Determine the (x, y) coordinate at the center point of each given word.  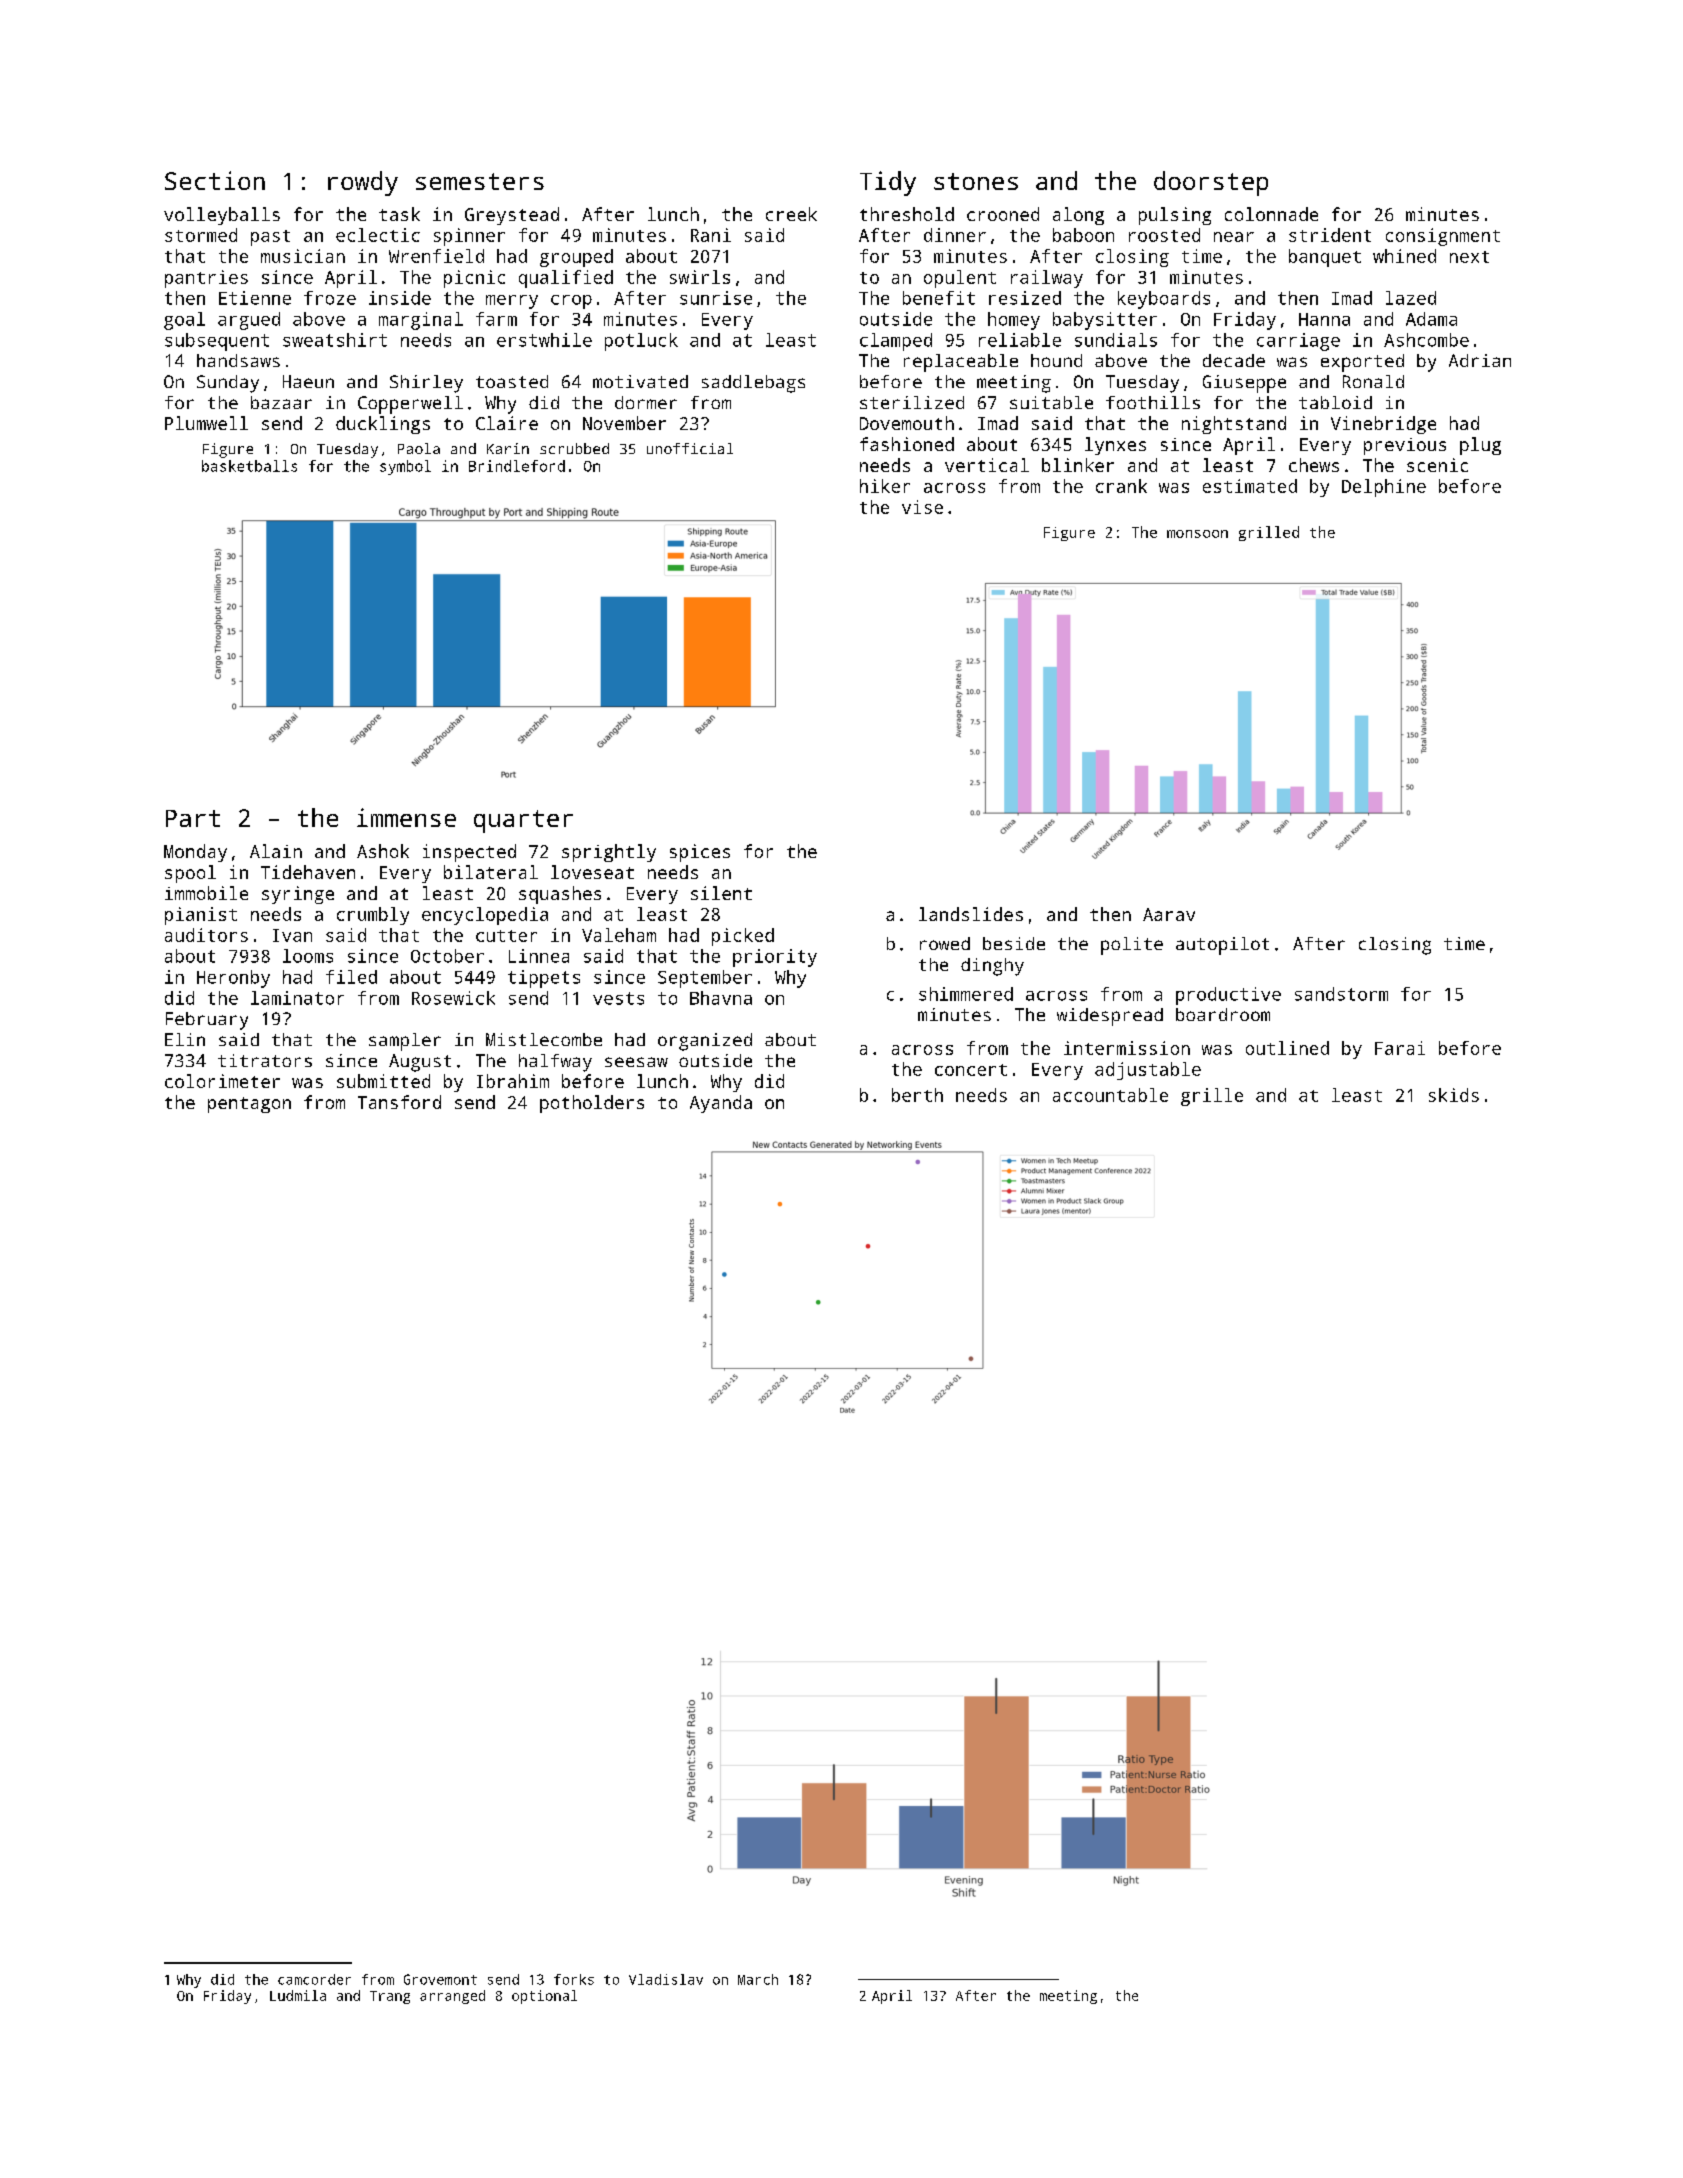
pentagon (249, 1105)
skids (1454, 1095)
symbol (405, 467)
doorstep (1211, 183)
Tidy (888, 183)
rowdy (363, 183)
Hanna (1324, 319)
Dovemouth (907, 423)
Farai (1400, 1048)
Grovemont (440, 1979)
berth (917, 1095)
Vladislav (666, 1979)
